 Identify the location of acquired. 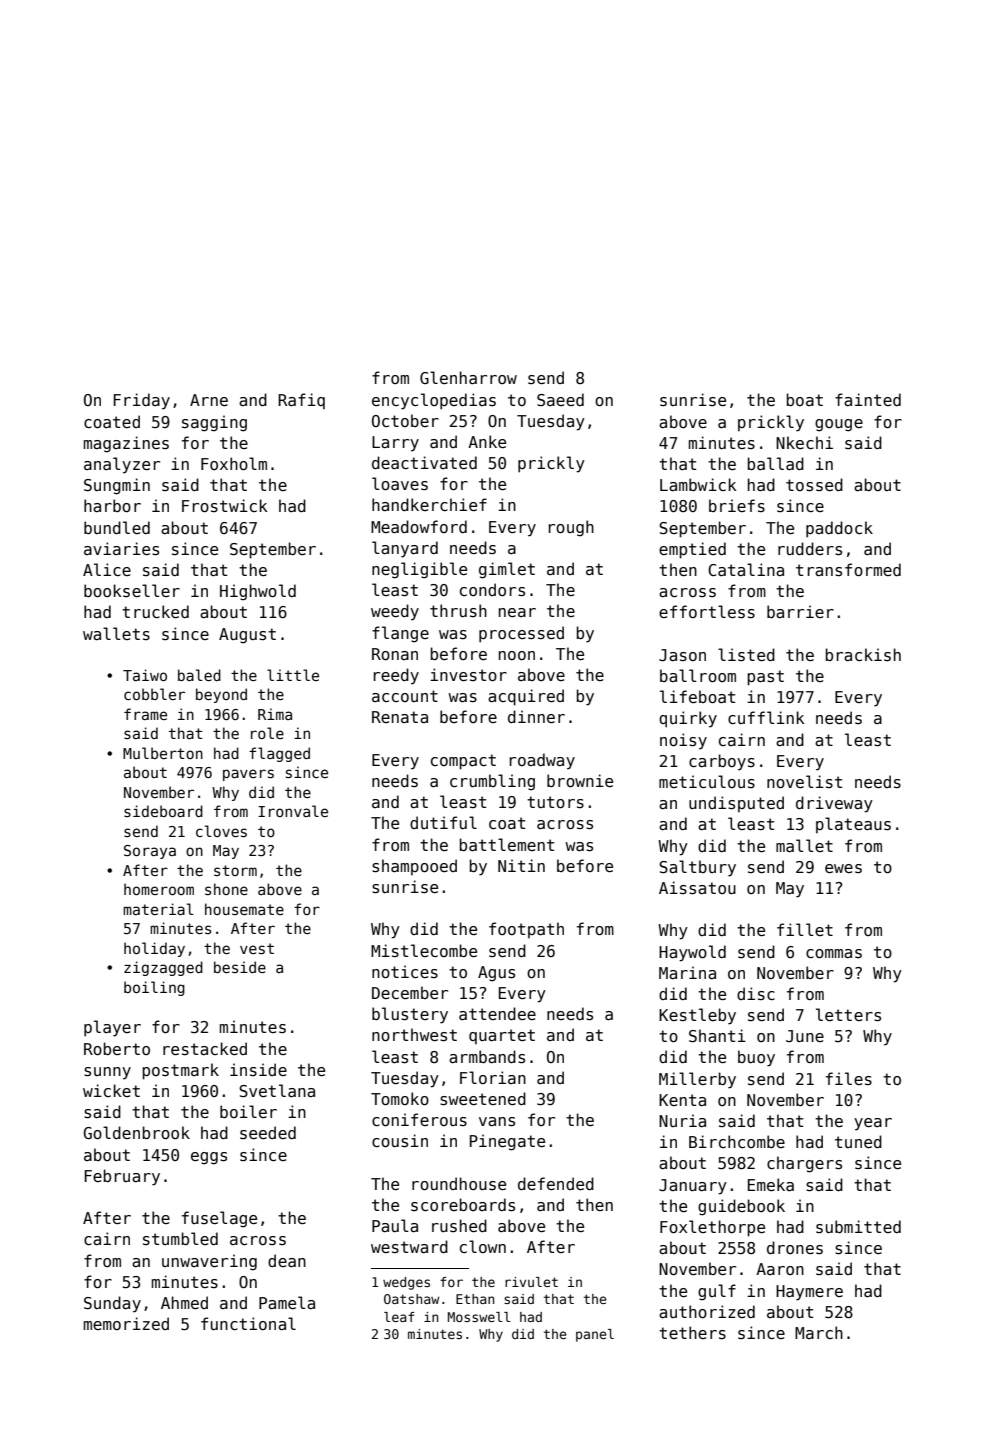
(526, 697).
